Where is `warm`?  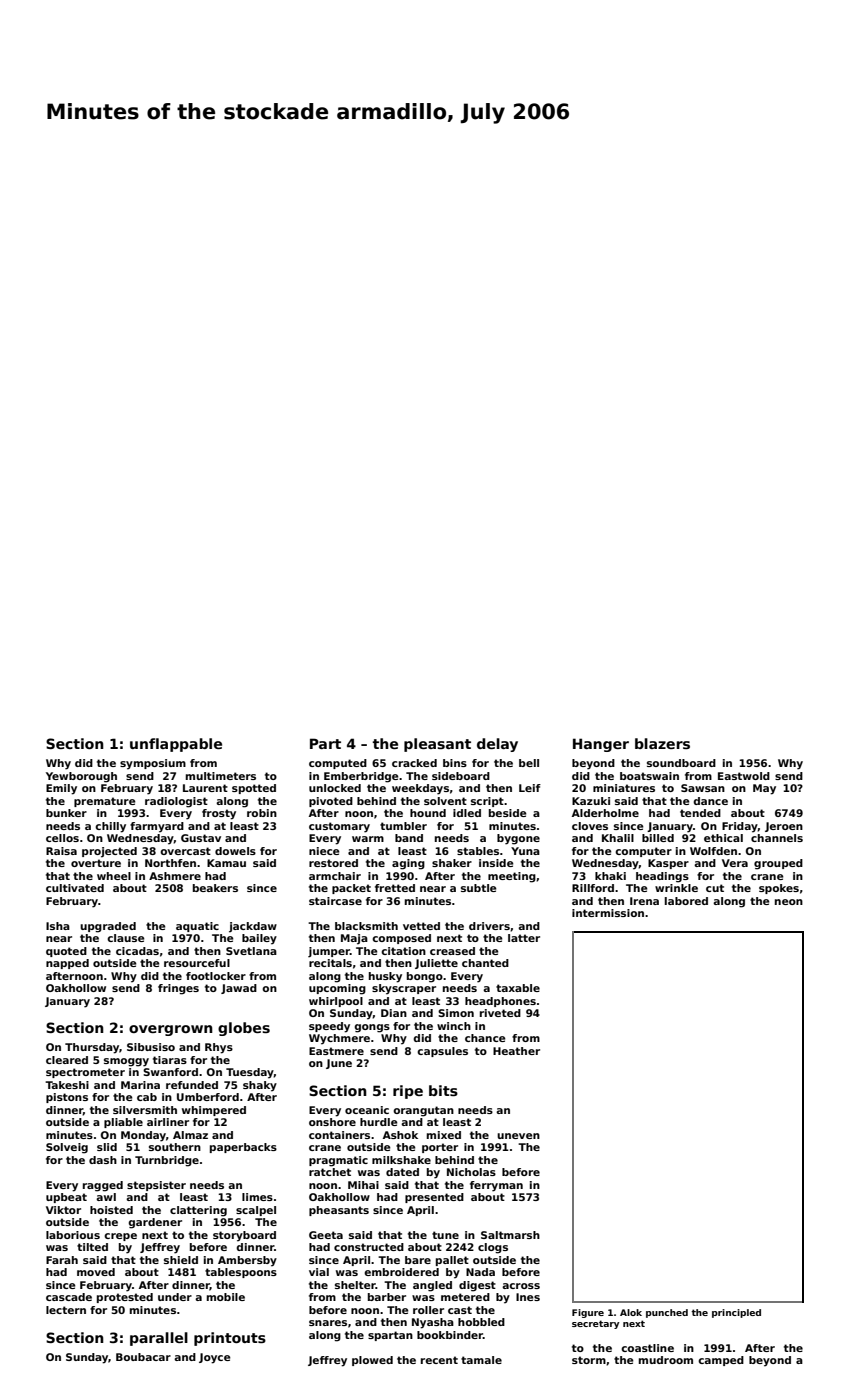
warm is located at coordinates (368, 839).
